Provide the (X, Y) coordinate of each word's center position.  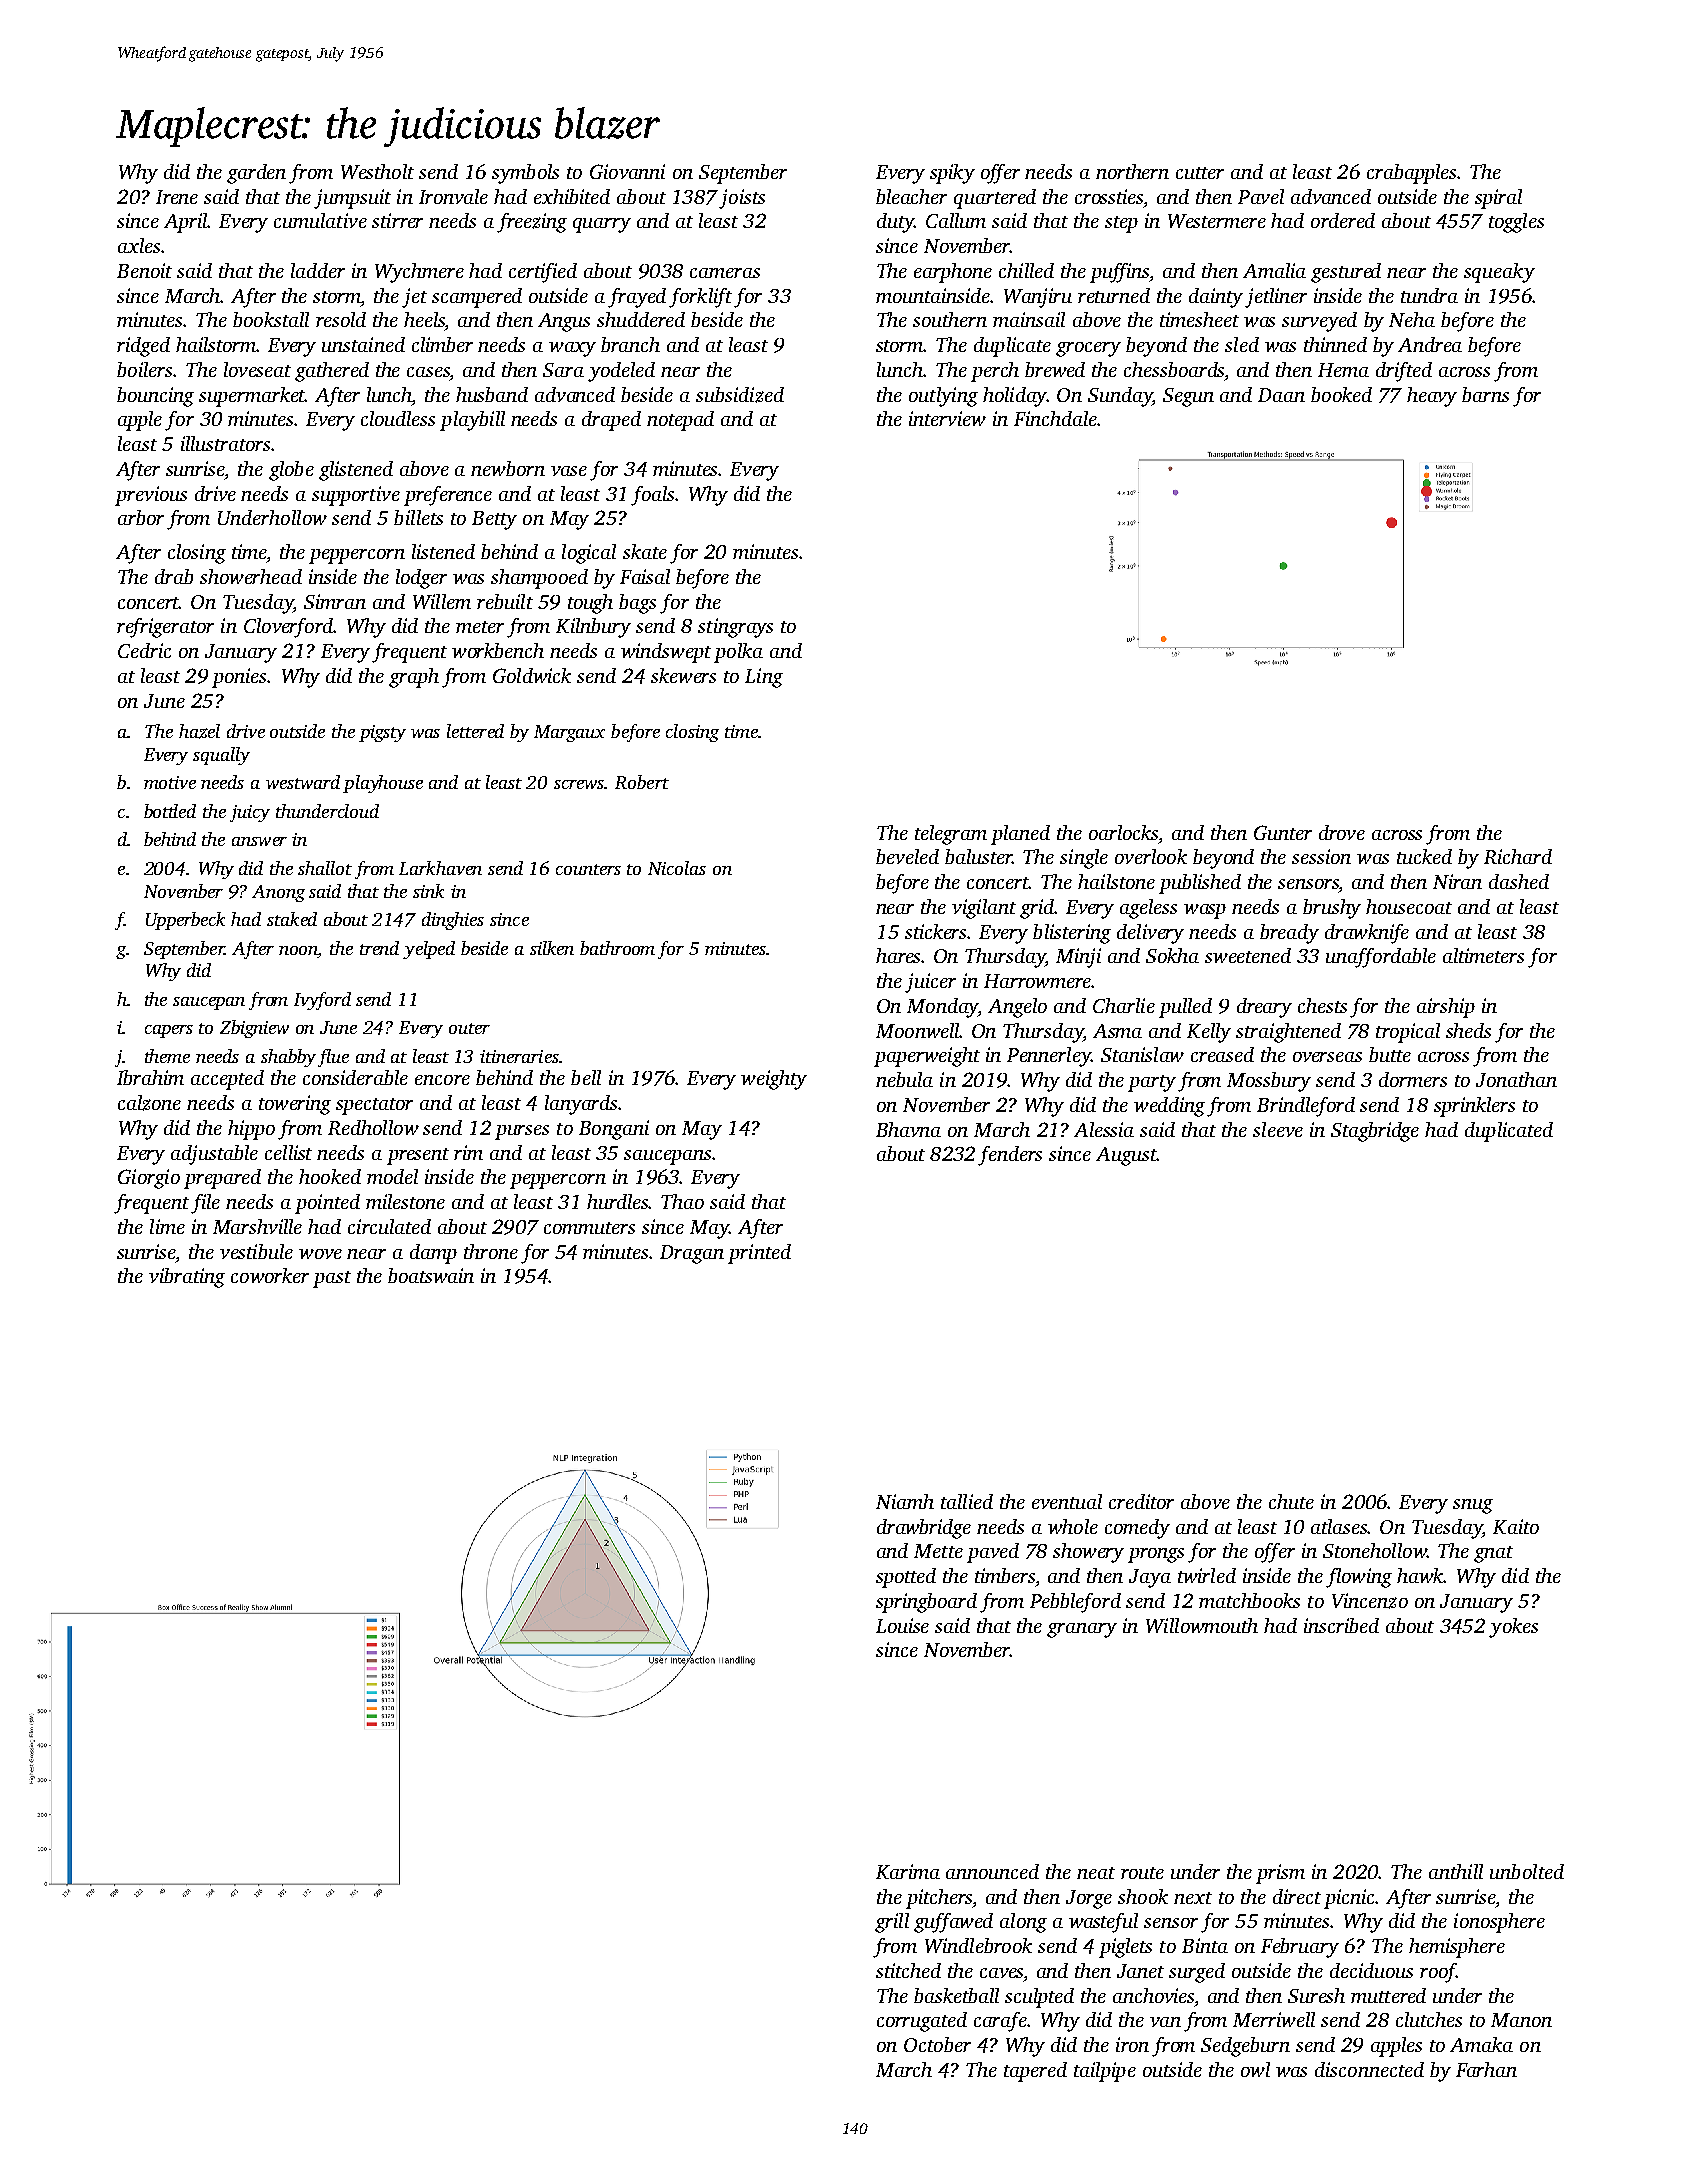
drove (1342, 832)
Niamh (905, 1501)
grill (892, 1923)
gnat (1493, 1554)
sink (428, 891)
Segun (1188, 397)
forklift (700, 298)
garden (256, 174)
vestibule (256, 1251)
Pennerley (1049, 1057)
